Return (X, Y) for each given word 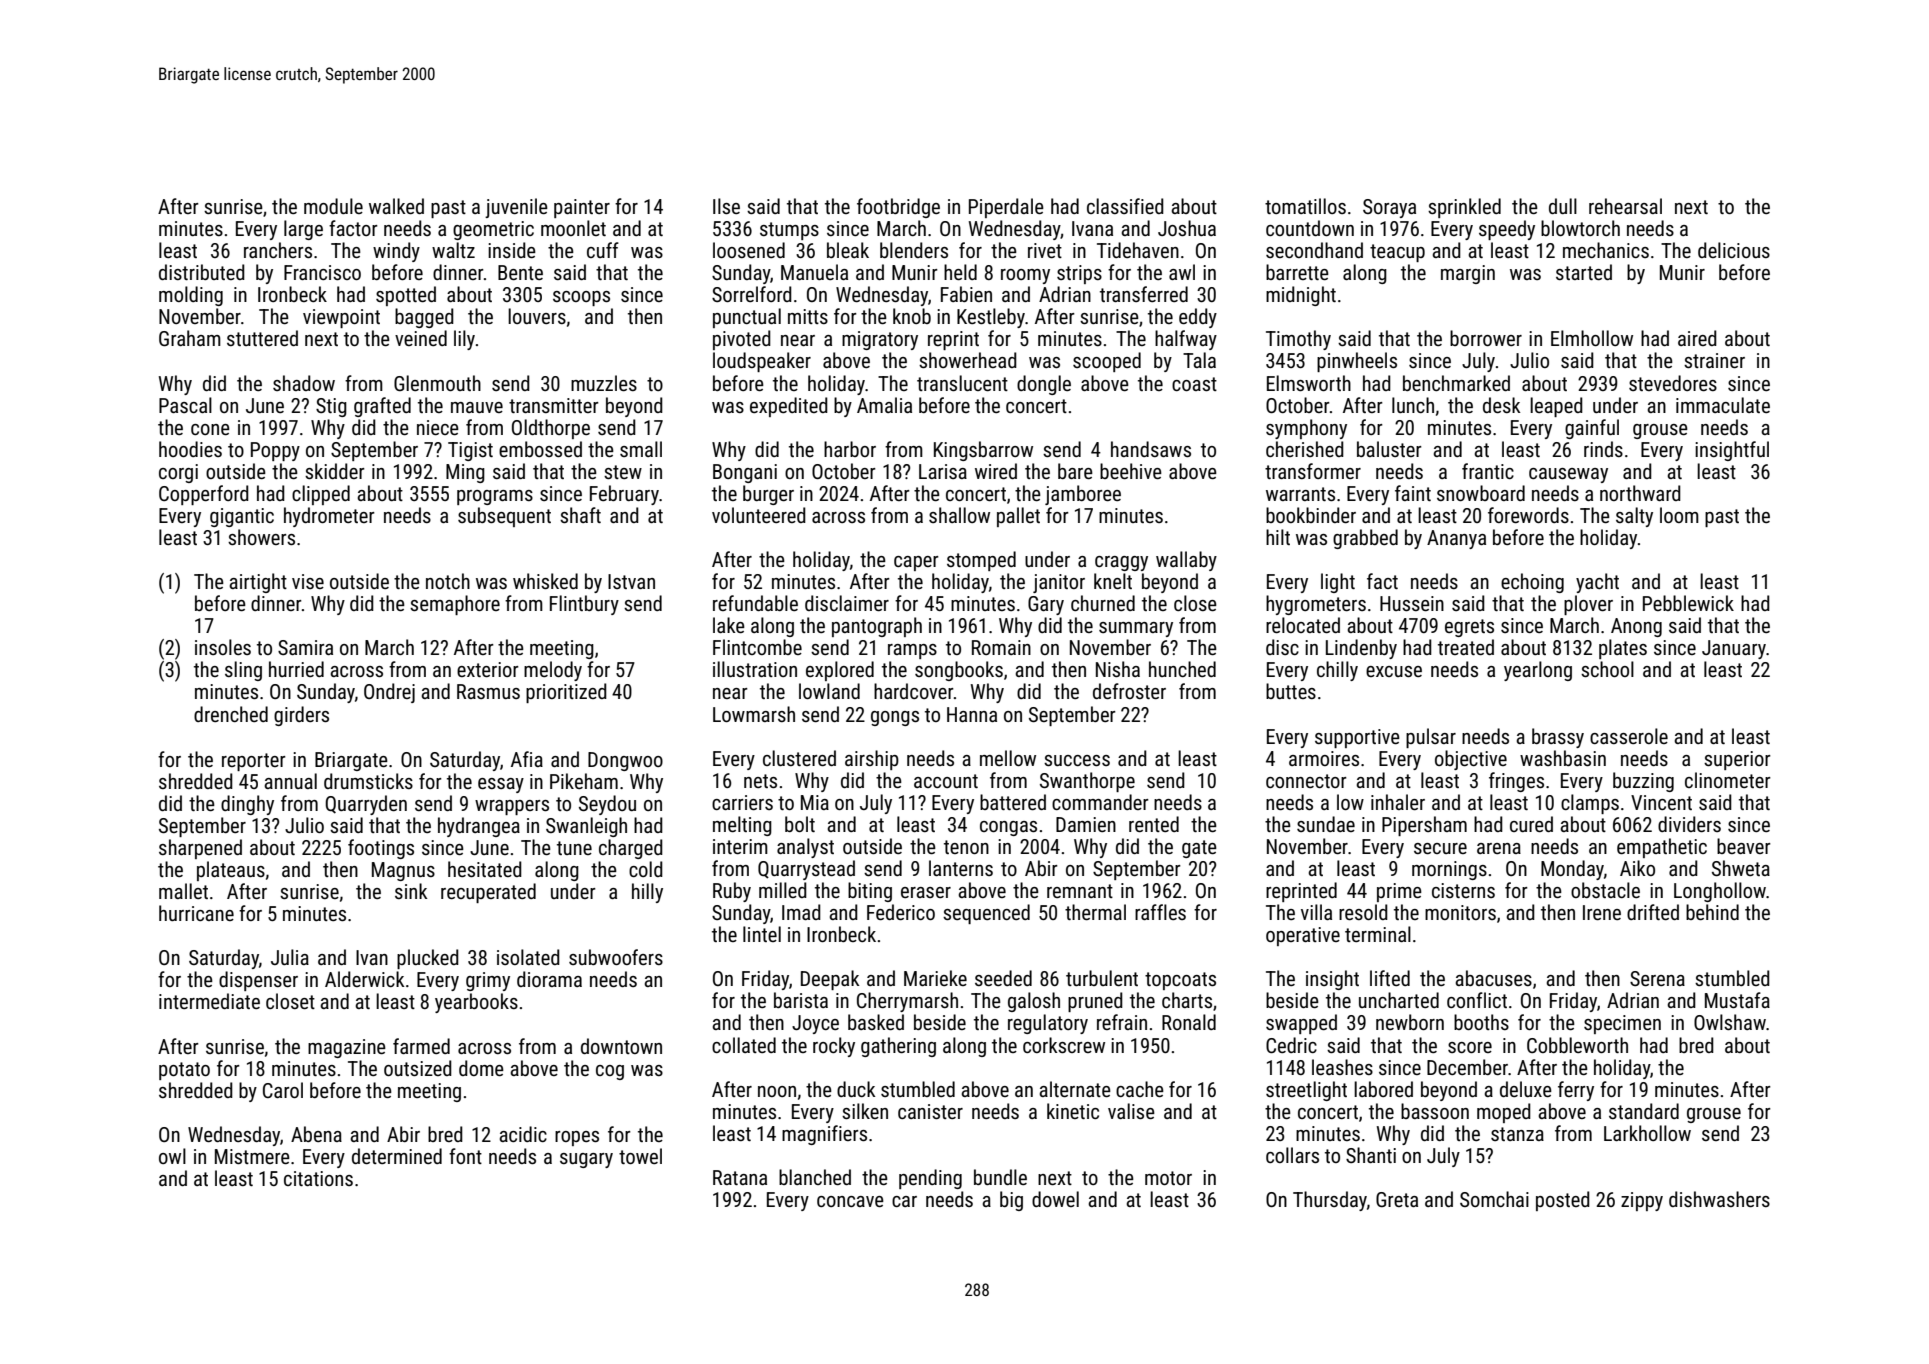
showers (261, 537)
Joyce (815, 1024)
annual (290, 781)
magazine (347, 1048)
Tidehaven (1138, 250)
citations (318, 1178)
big (1011, 1201)
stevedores (1673, 383)
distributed (202, 272)
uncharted (1399, 1000)
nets (760, 781)
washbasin (1563, 758)
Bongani (745, 473)
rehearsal (1625, 206)
